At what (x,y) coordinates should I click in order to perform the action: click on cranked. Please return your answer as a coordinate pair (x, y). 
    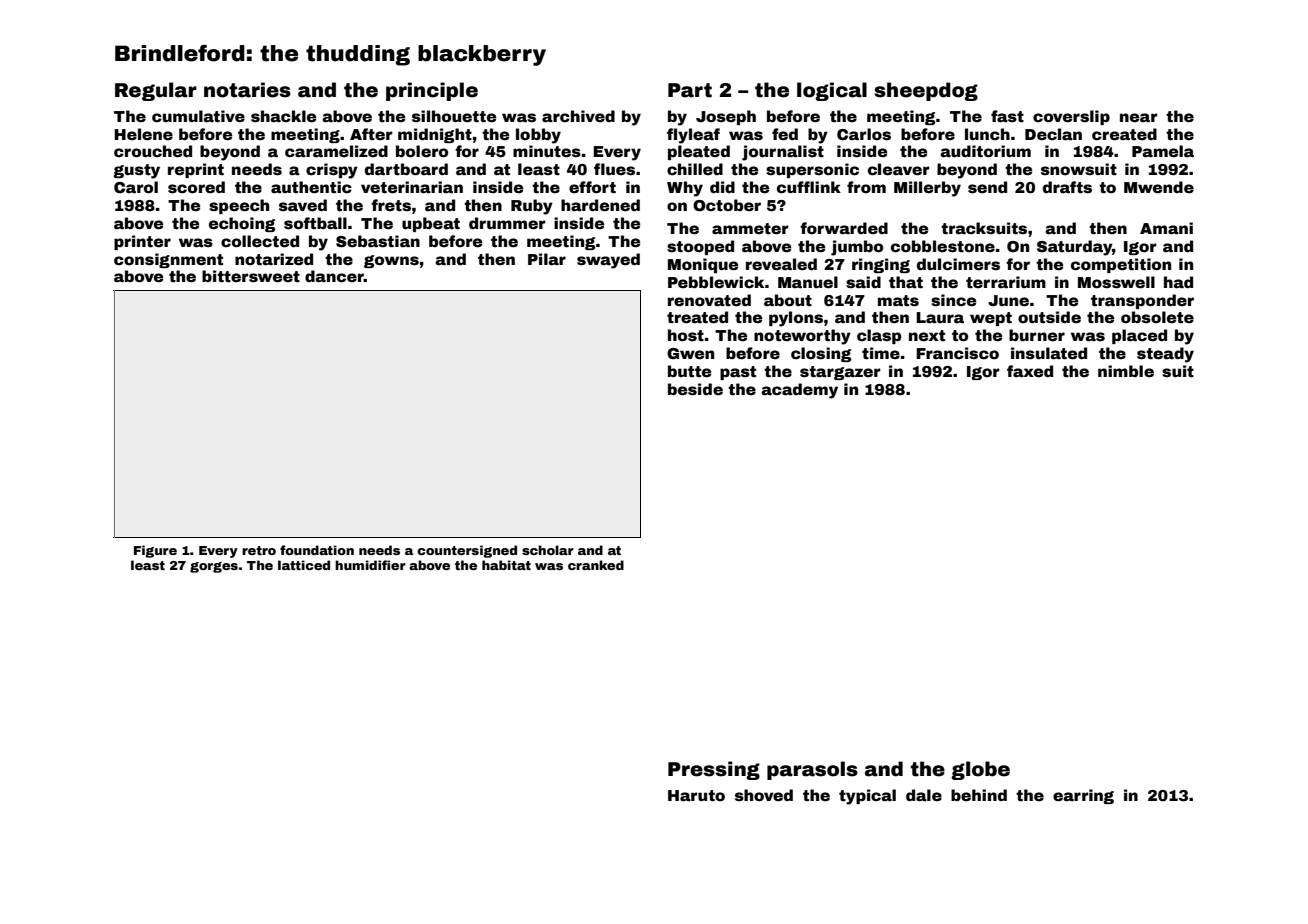
    Looking at the image, I should click on (596, 565).
